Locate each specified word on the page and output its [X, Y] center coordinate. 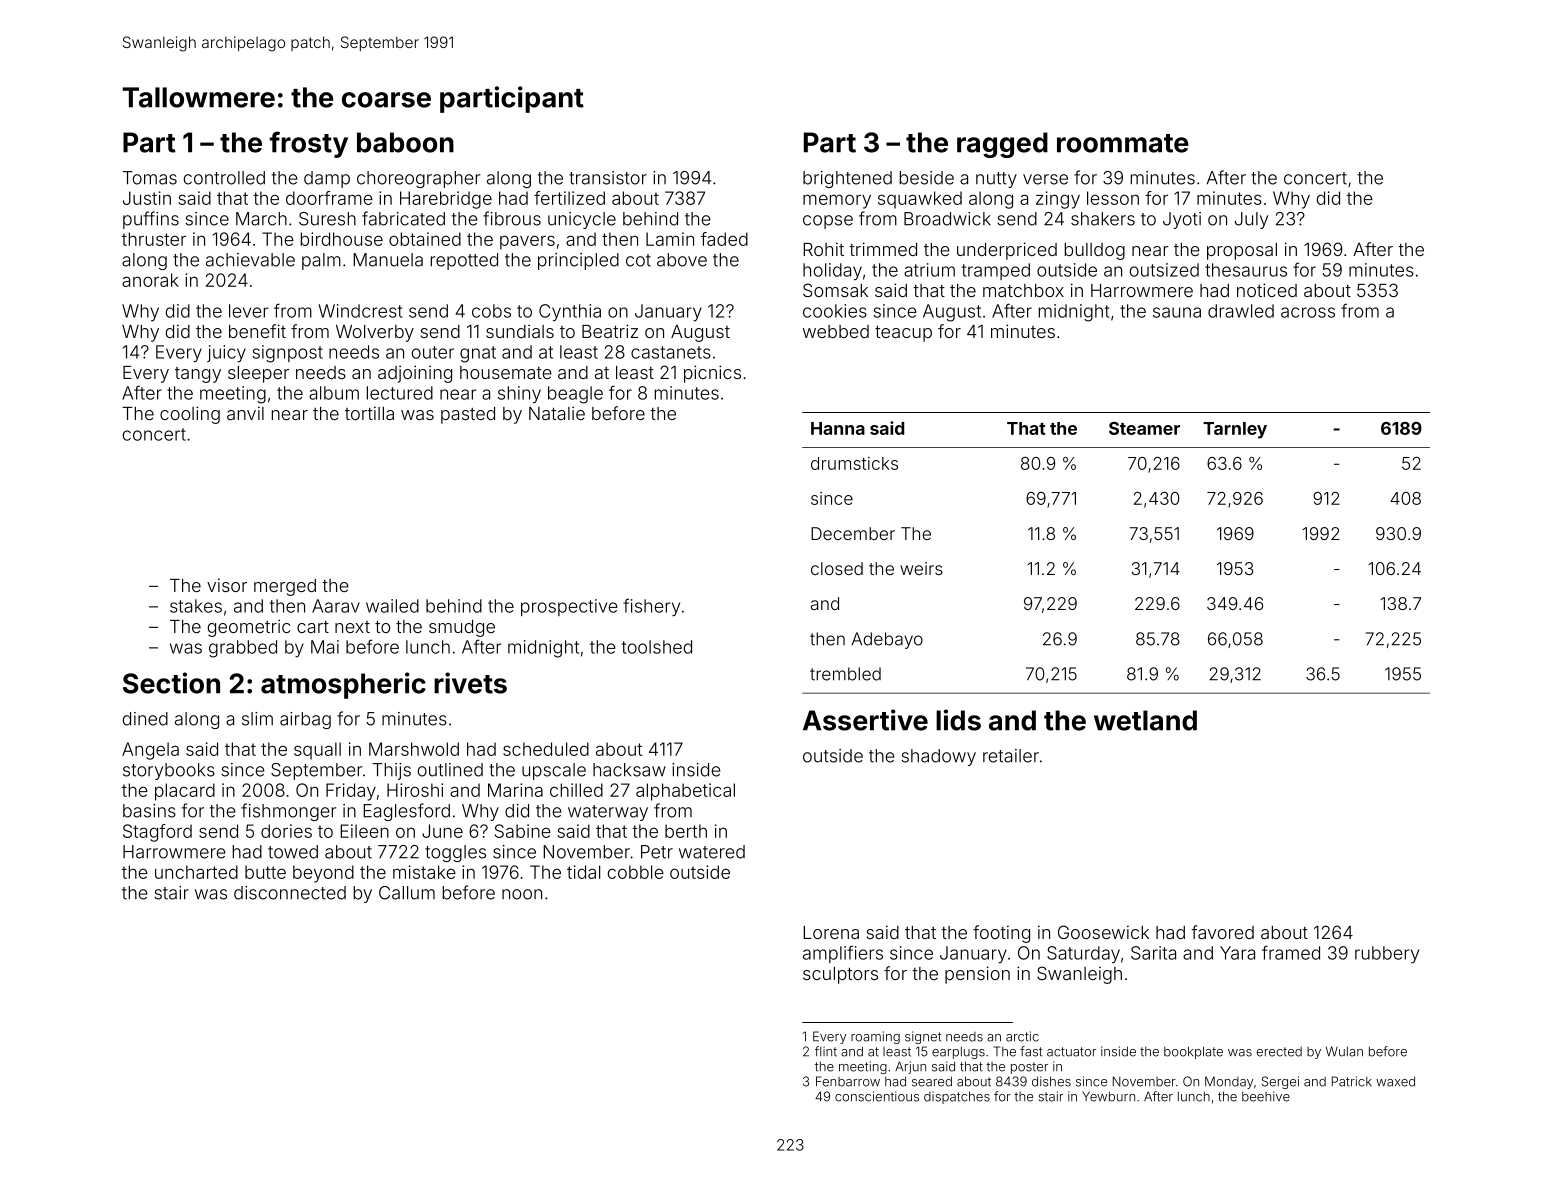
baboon [405, 142]
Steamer [1144, 428]
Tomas [149, 178]
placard [185, 792]
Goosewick [1103, 932]
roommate [1123, 143]
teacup [903, 333]
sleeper [258, 374]
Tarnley [1235, 430]
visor [227, 585]
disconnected [290, 893]
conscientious [877, 1096]
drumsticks [854, 463]
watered [712, 852]
